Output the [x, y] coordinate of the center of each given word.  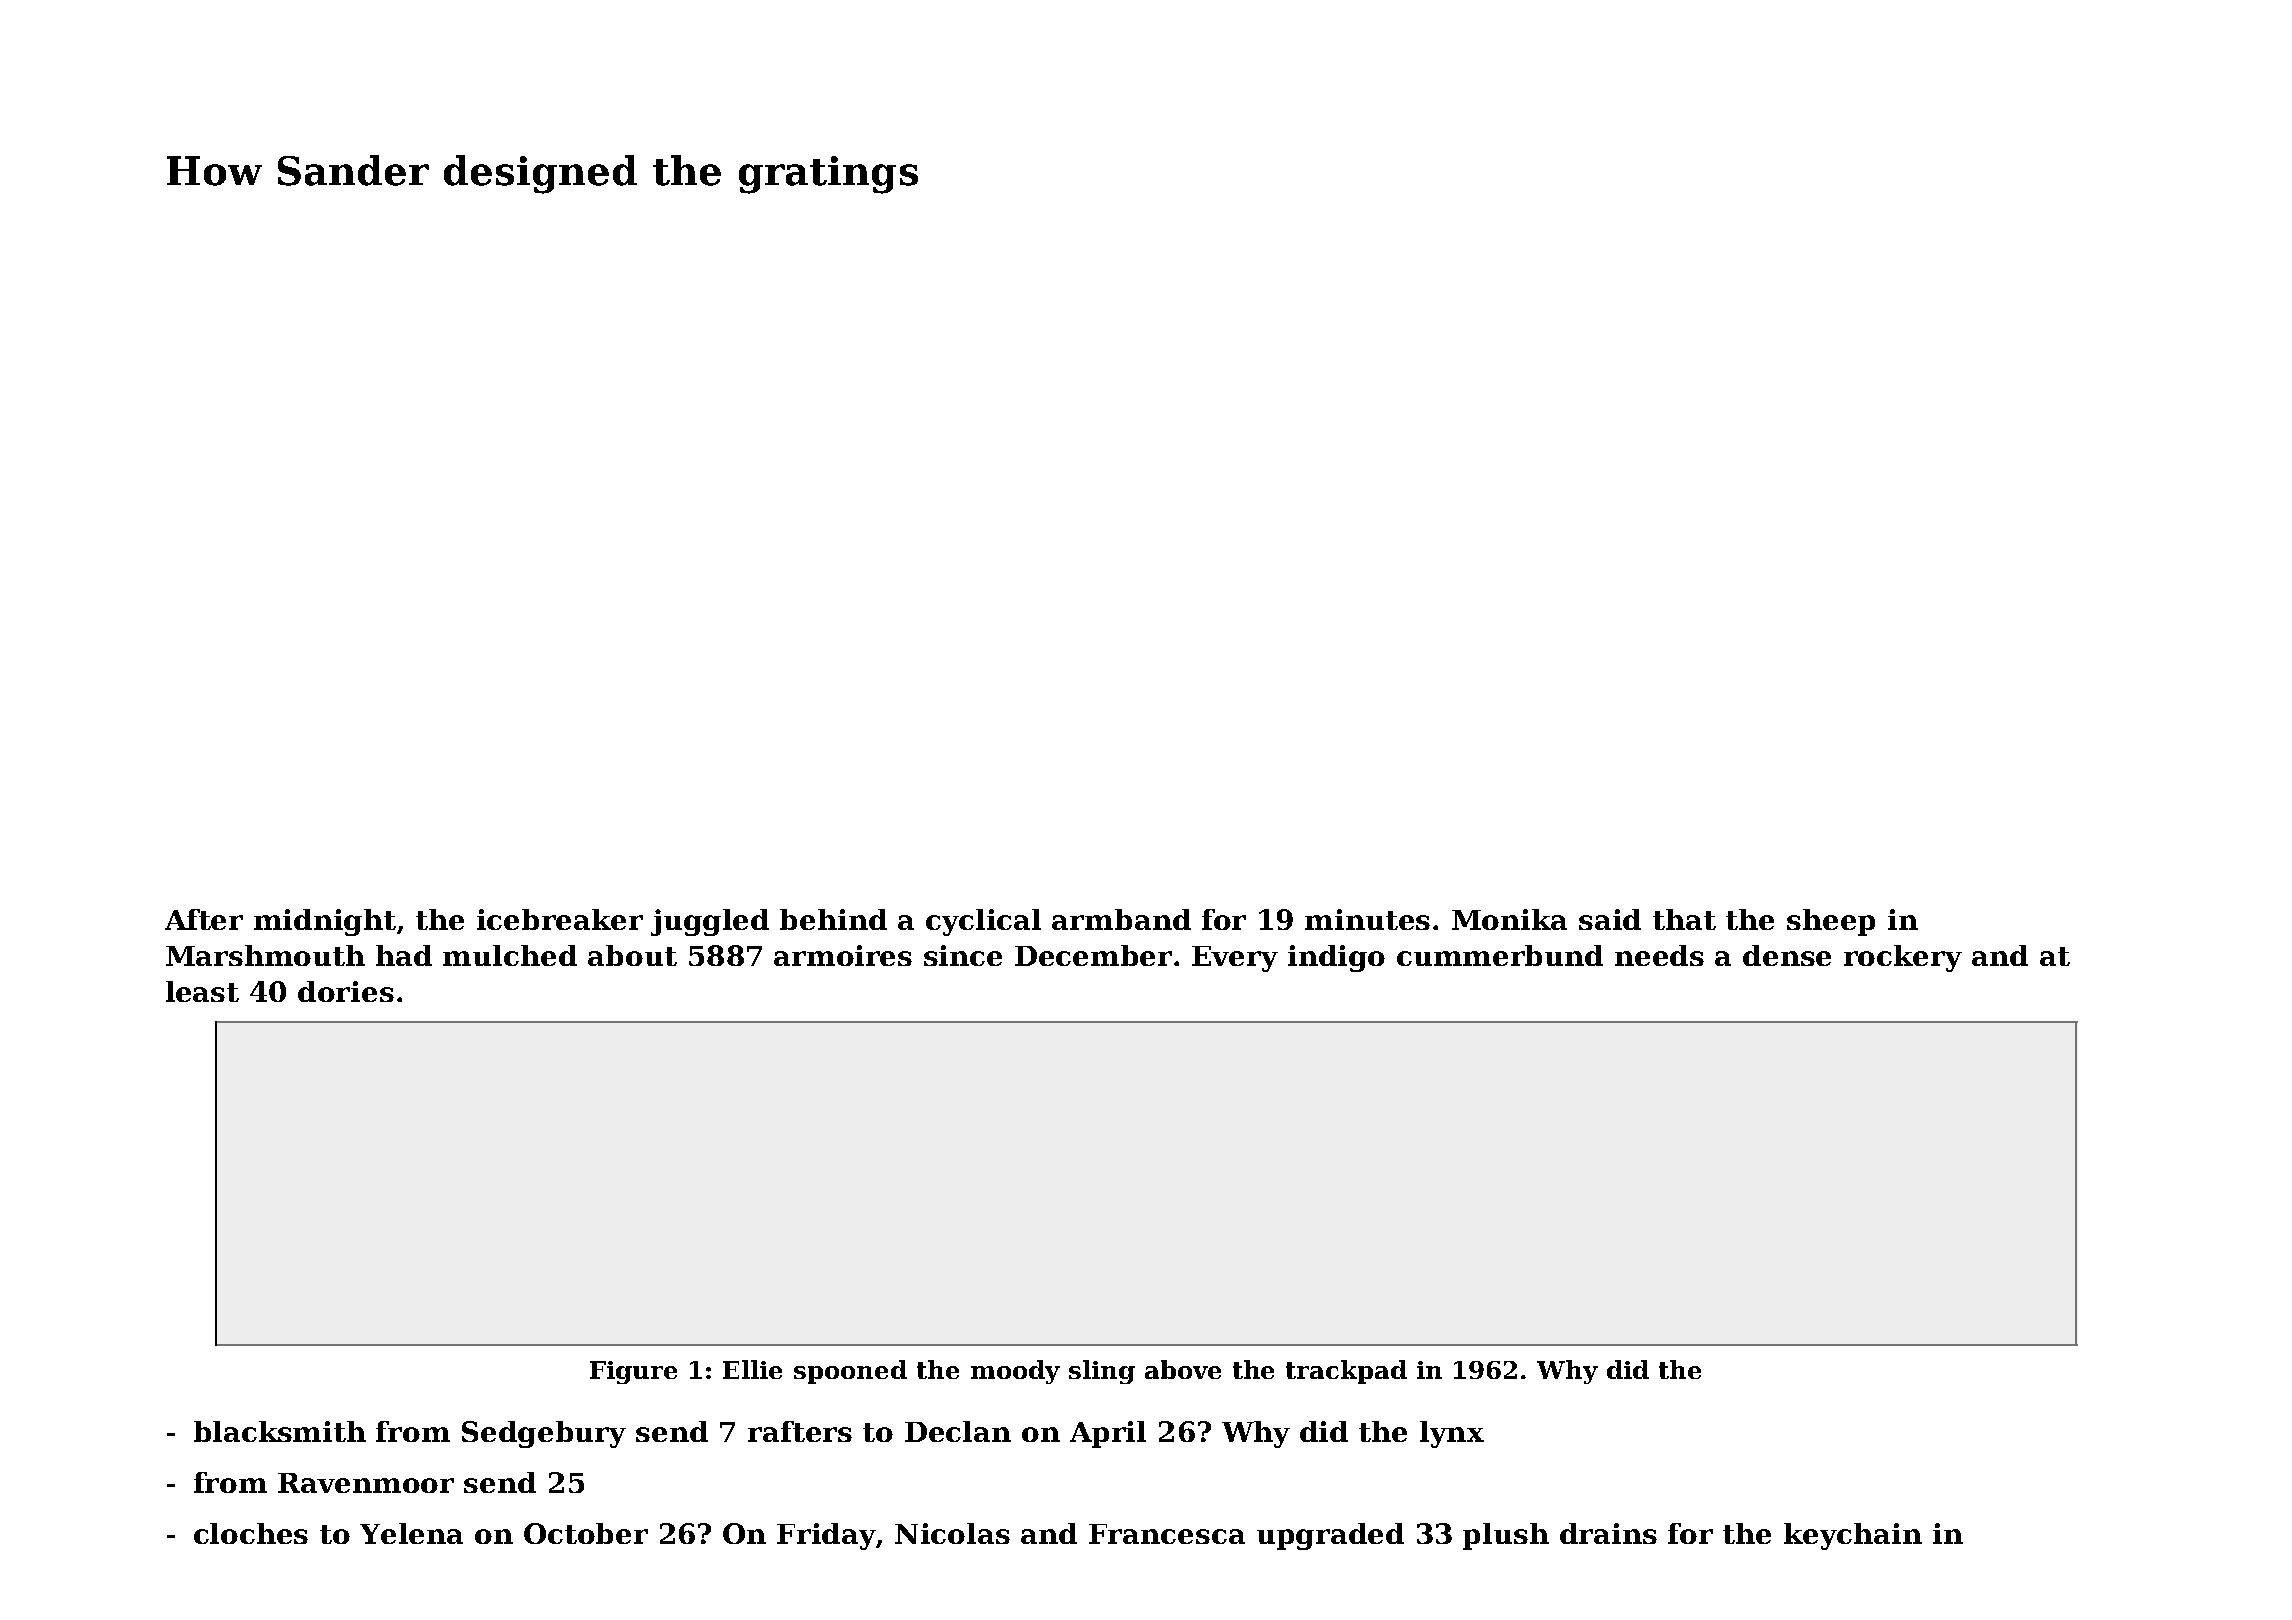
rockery [1903, 958]
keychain [1853, 1536]
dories [346, 991]
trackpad [1346, 1372]
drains [1608, 1533]
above [1183, 1369]
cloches [251, 1533]
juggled [710, 922]
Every [1235, 959]
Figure [633, 1372]
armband [1121, 919]
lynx [1452, 1434]
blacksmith [280, 1431]
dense [1787, 955]
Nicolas [952, 1533]
